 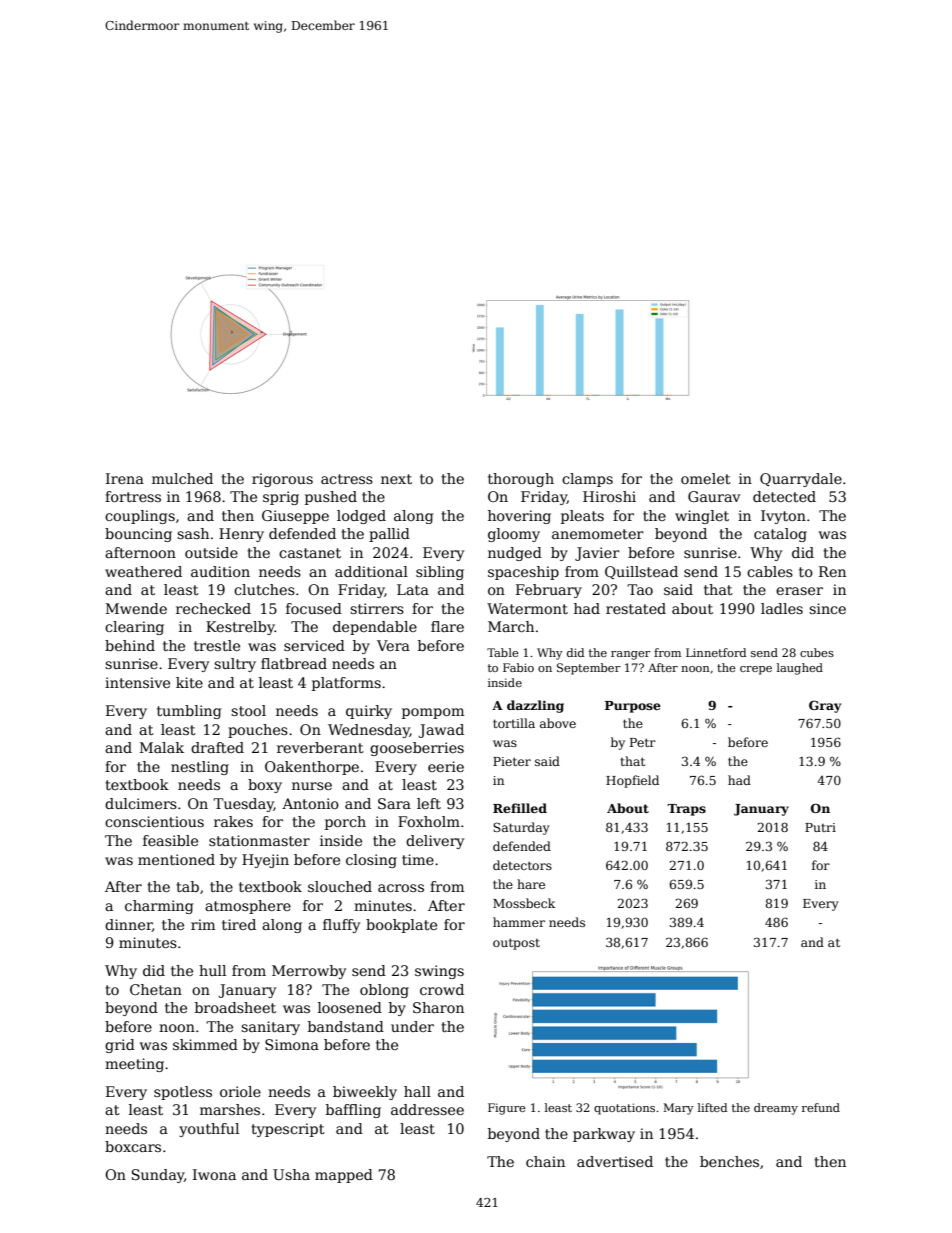 I want to click on Traps, so click(x=686, y=810).
